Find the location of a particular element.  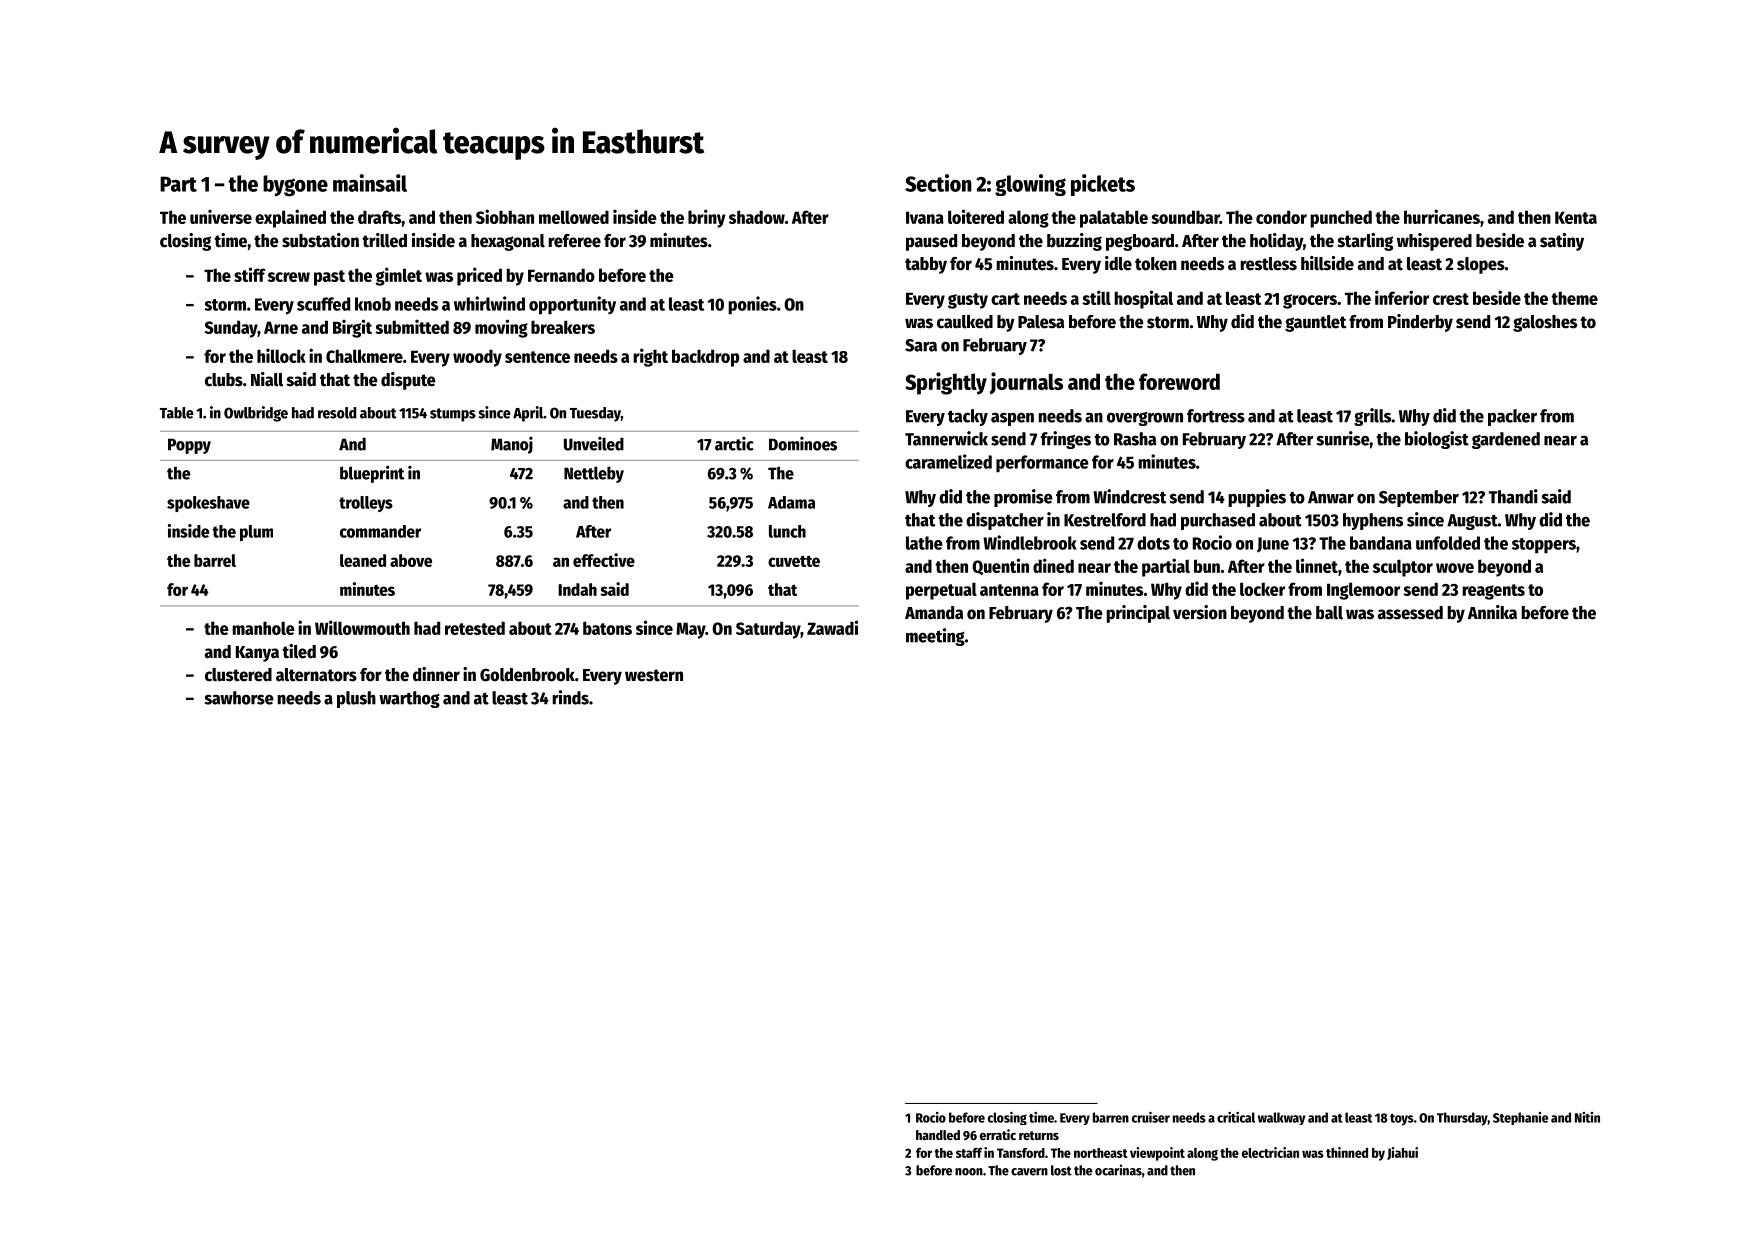

ball is located at coordinates (1329, 613).
